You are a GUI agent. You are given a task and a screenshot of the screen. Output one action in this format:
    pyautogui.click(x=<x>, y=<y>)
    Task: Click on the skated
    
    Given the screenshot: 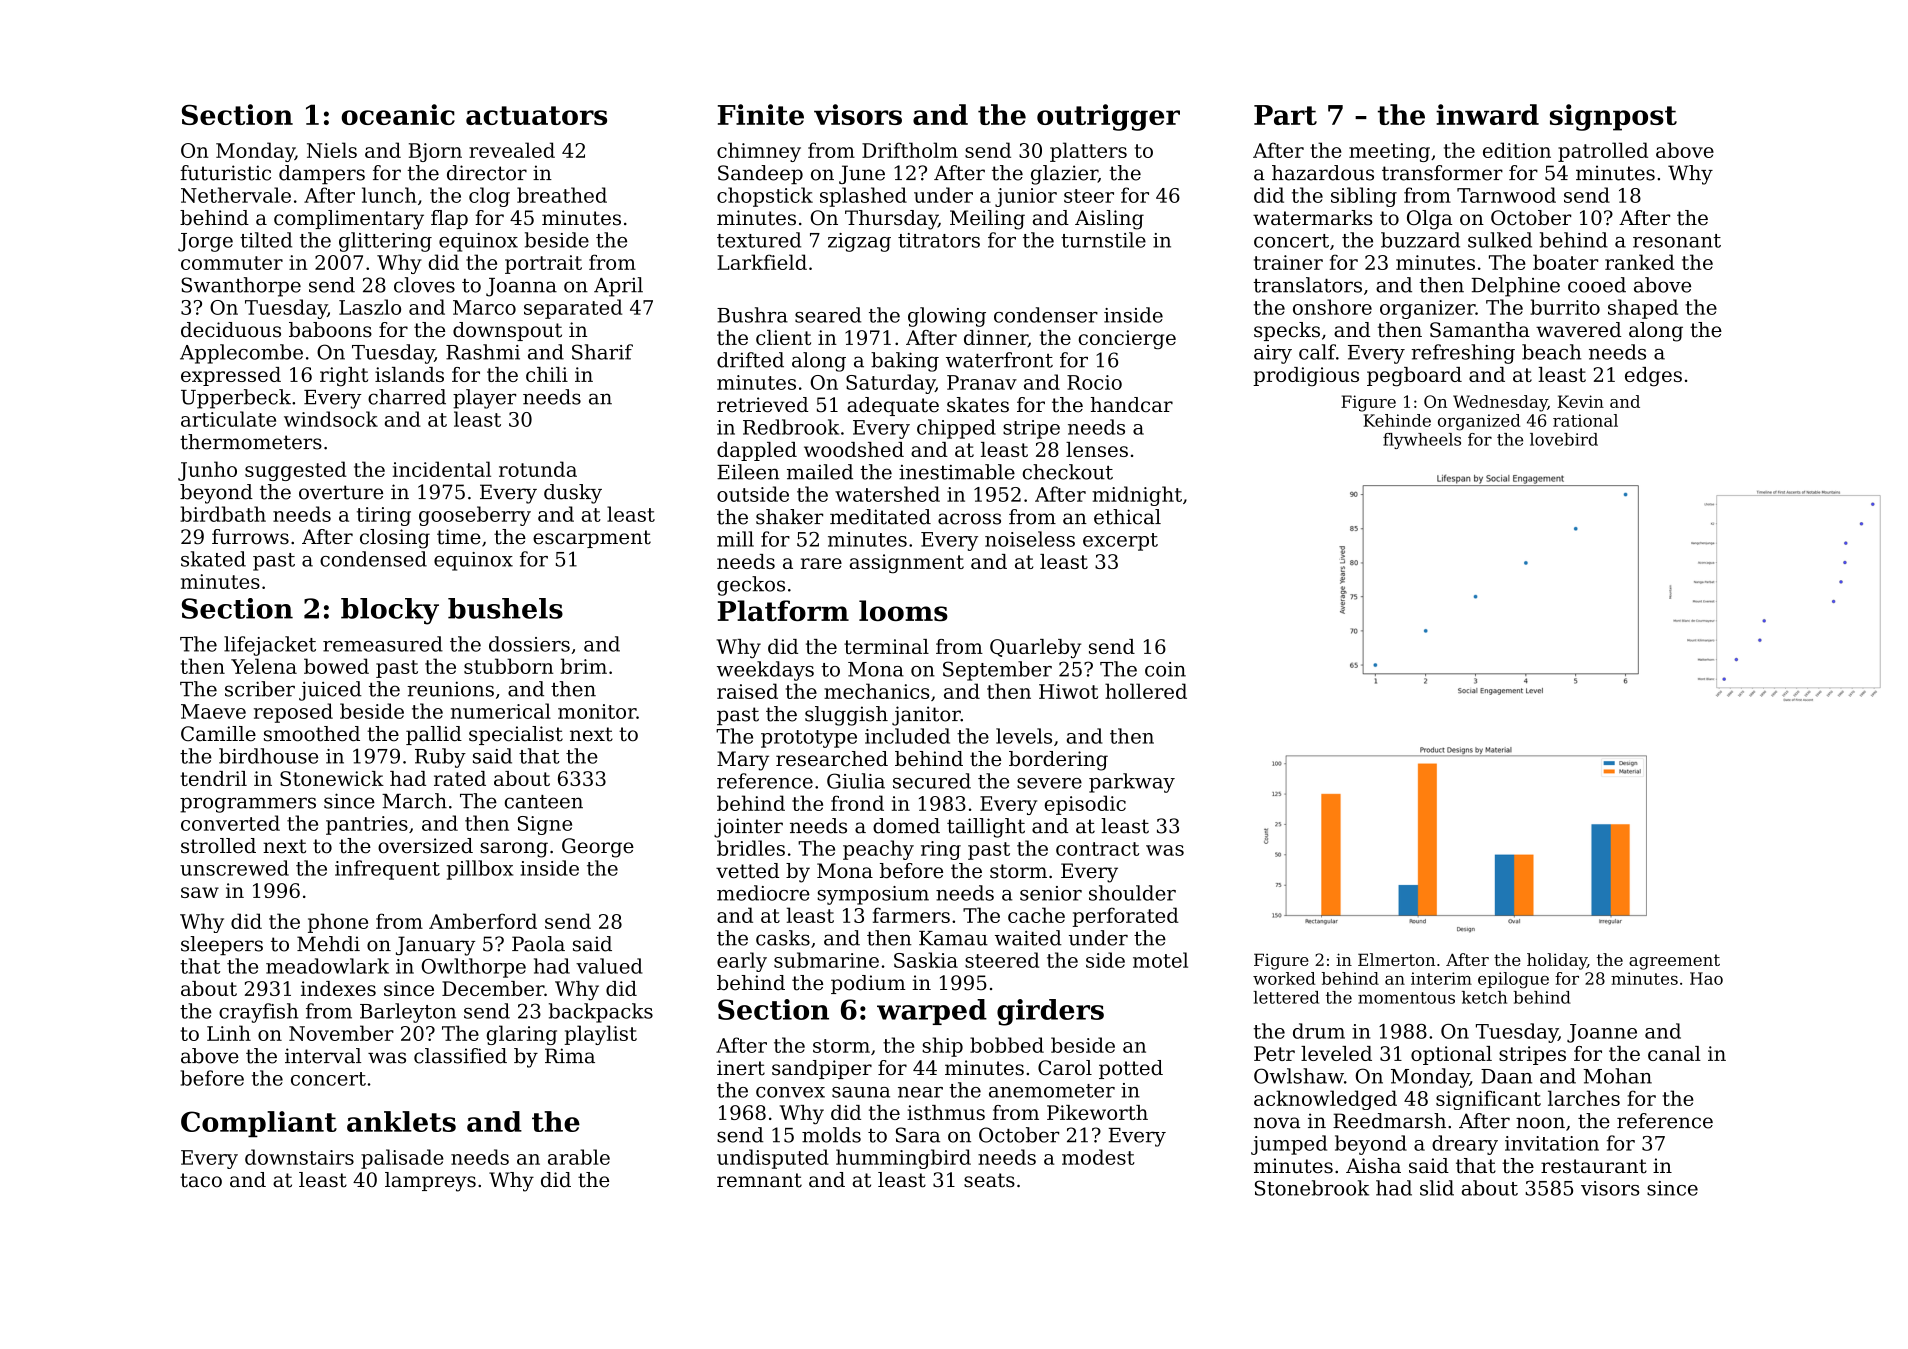 What is the action you would take?
    pyautogui.click(x=213, y=559)
